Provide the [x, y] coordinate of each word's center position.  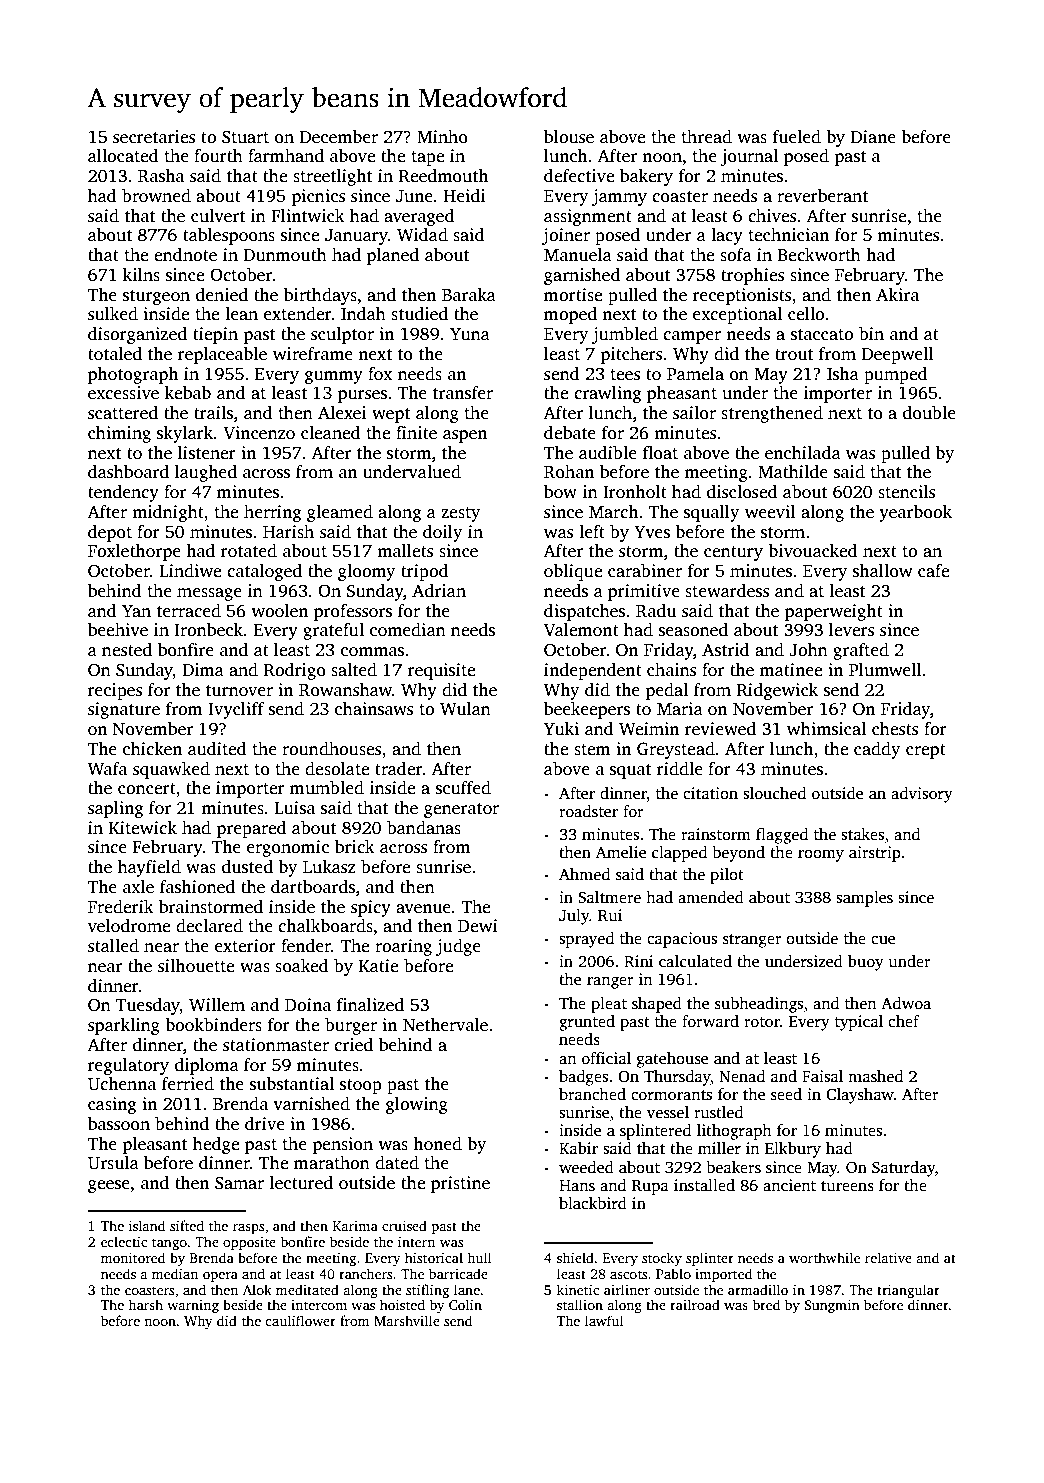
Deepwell [897, 355]
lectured [301, 1183]
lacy [727, 236]
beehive [118, 630]
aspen [465, 436]
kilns [141, 275]
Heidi [464, 196]
